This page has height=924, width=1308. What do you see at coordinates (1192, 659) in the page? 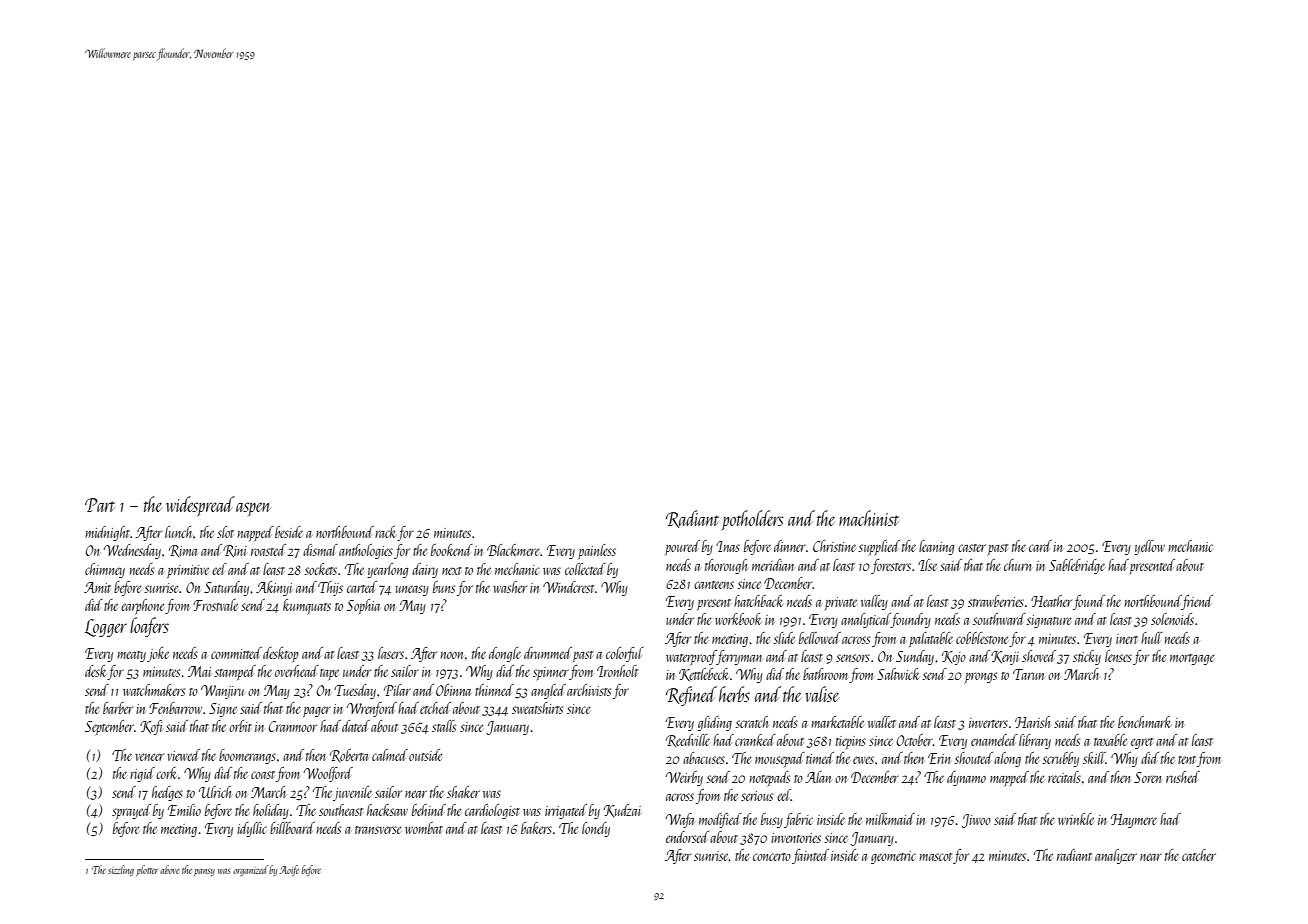
I see `mortgage` at bounding box center [1192, 659].
